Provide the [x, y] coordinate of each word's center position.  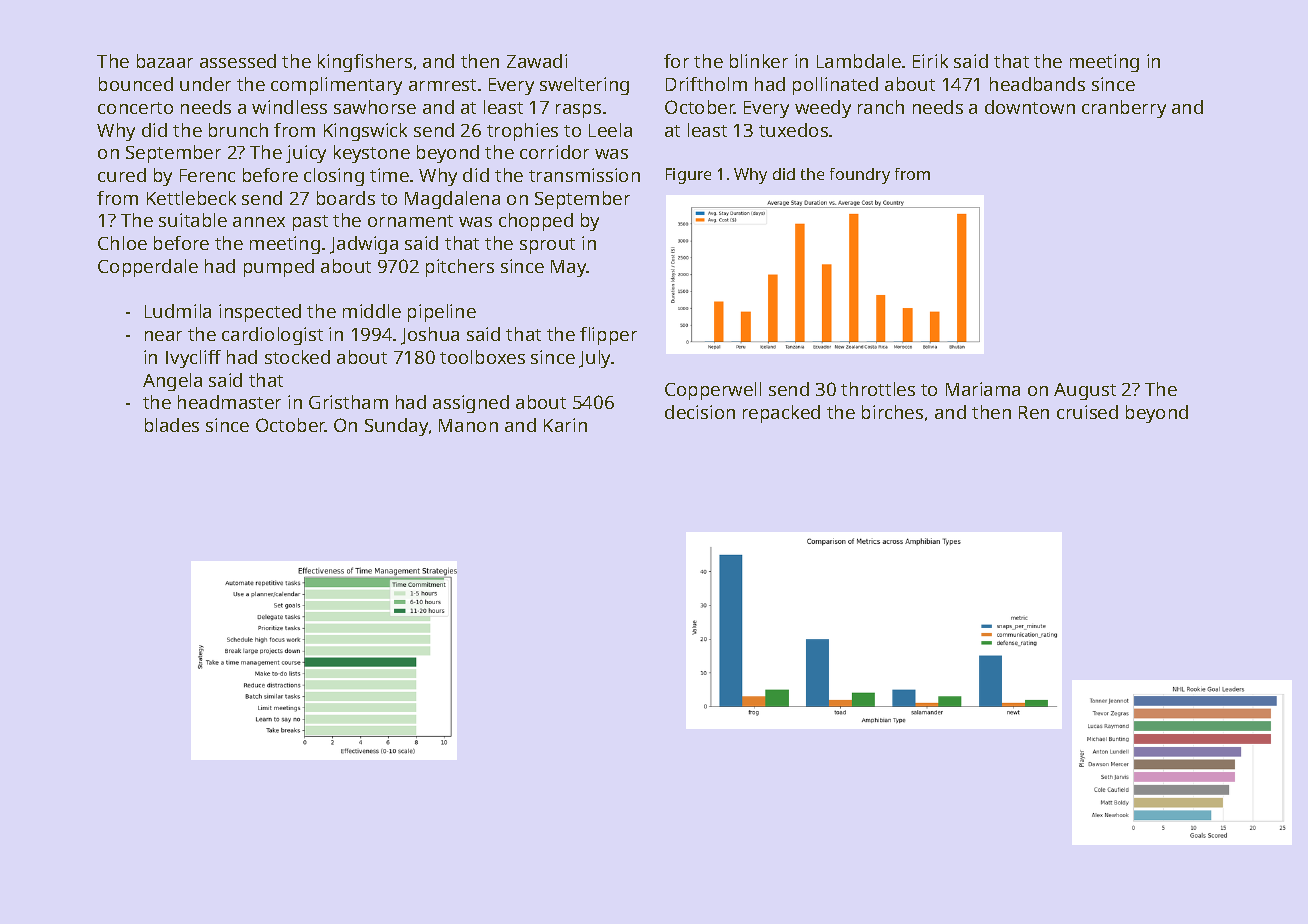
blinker [759, 61]
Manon [468, 425]
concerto [135, 108]
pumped [279, 268]
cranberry [1124, 109]
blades [172, 425]
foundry [860, 176]
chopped [536, 222]
